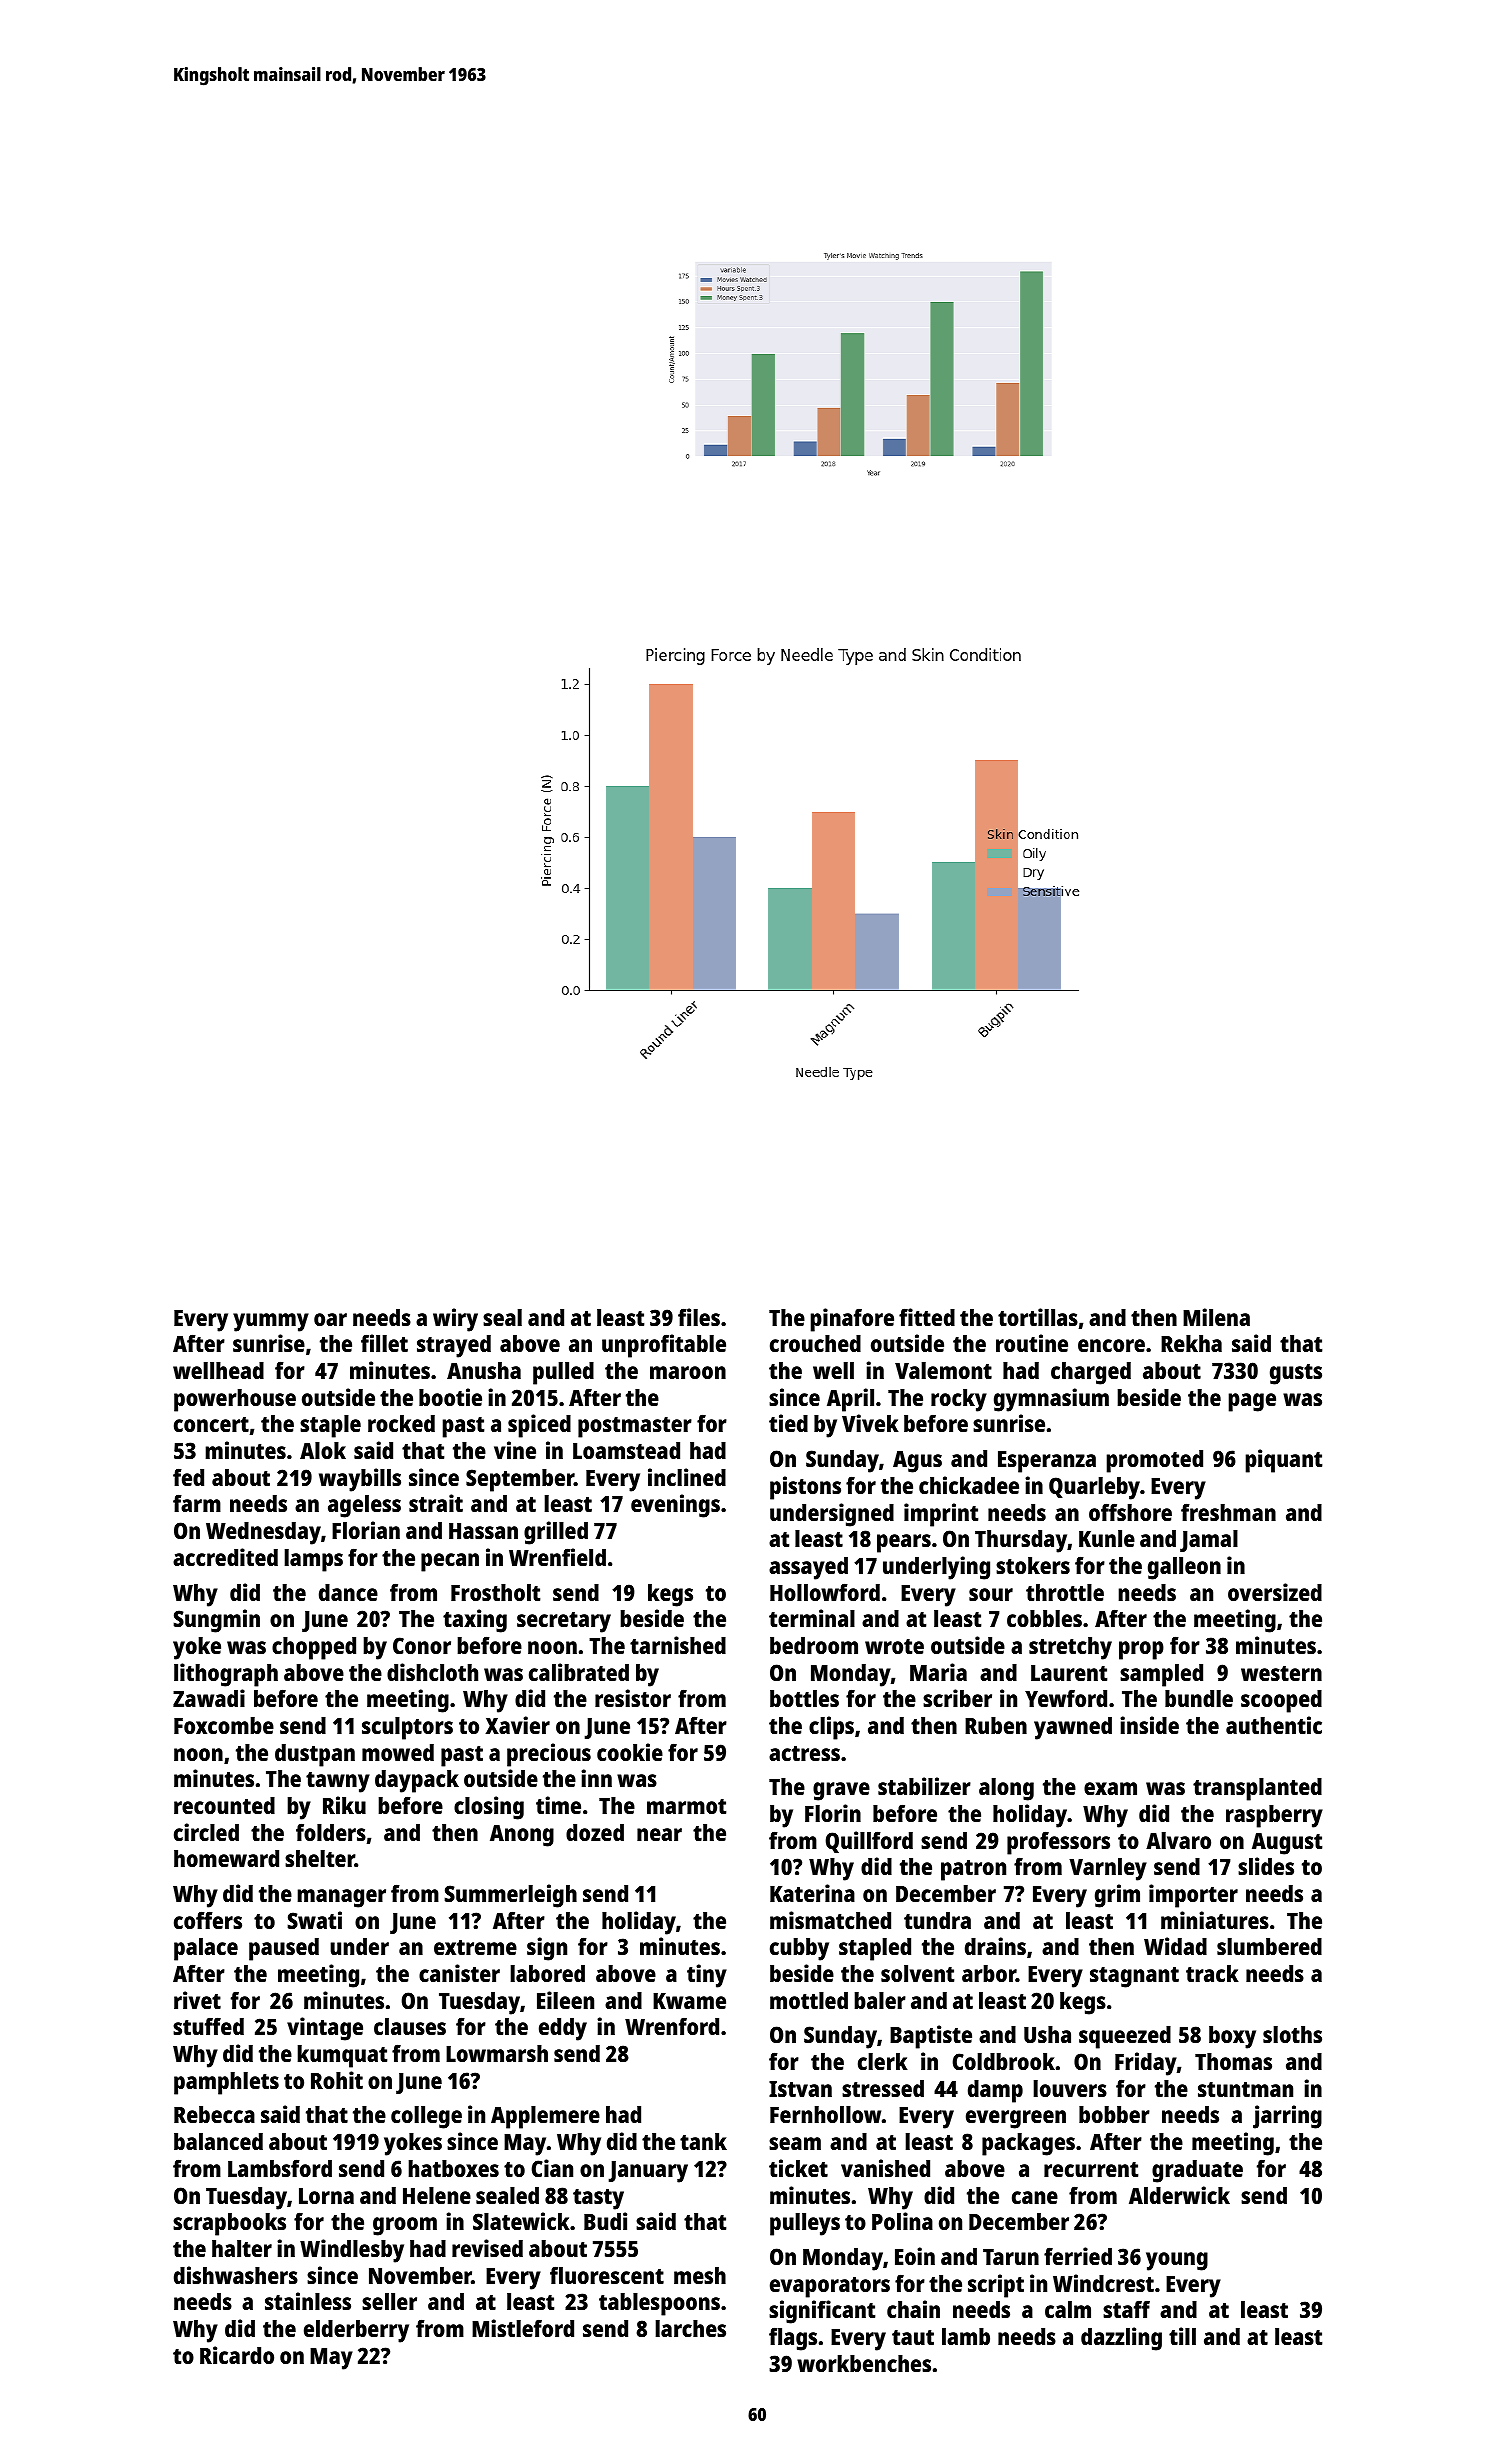  What do you see at coordinates (342, 2056) in the screenshot?
I see `kumquat` at bounding box center [342, 2056].
